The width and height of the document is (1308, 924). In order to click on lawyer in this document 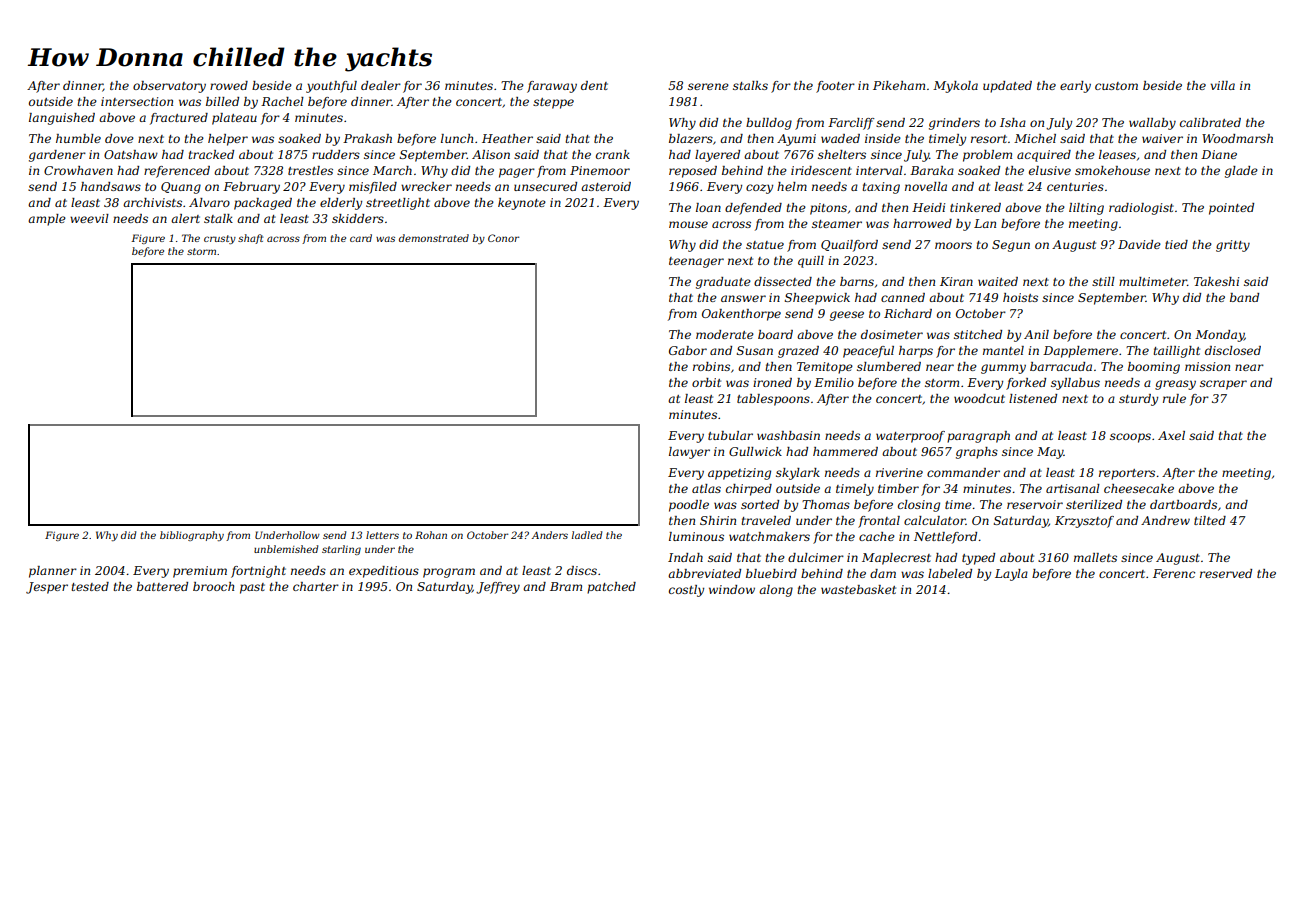, I will do `click(689, 453)`.
